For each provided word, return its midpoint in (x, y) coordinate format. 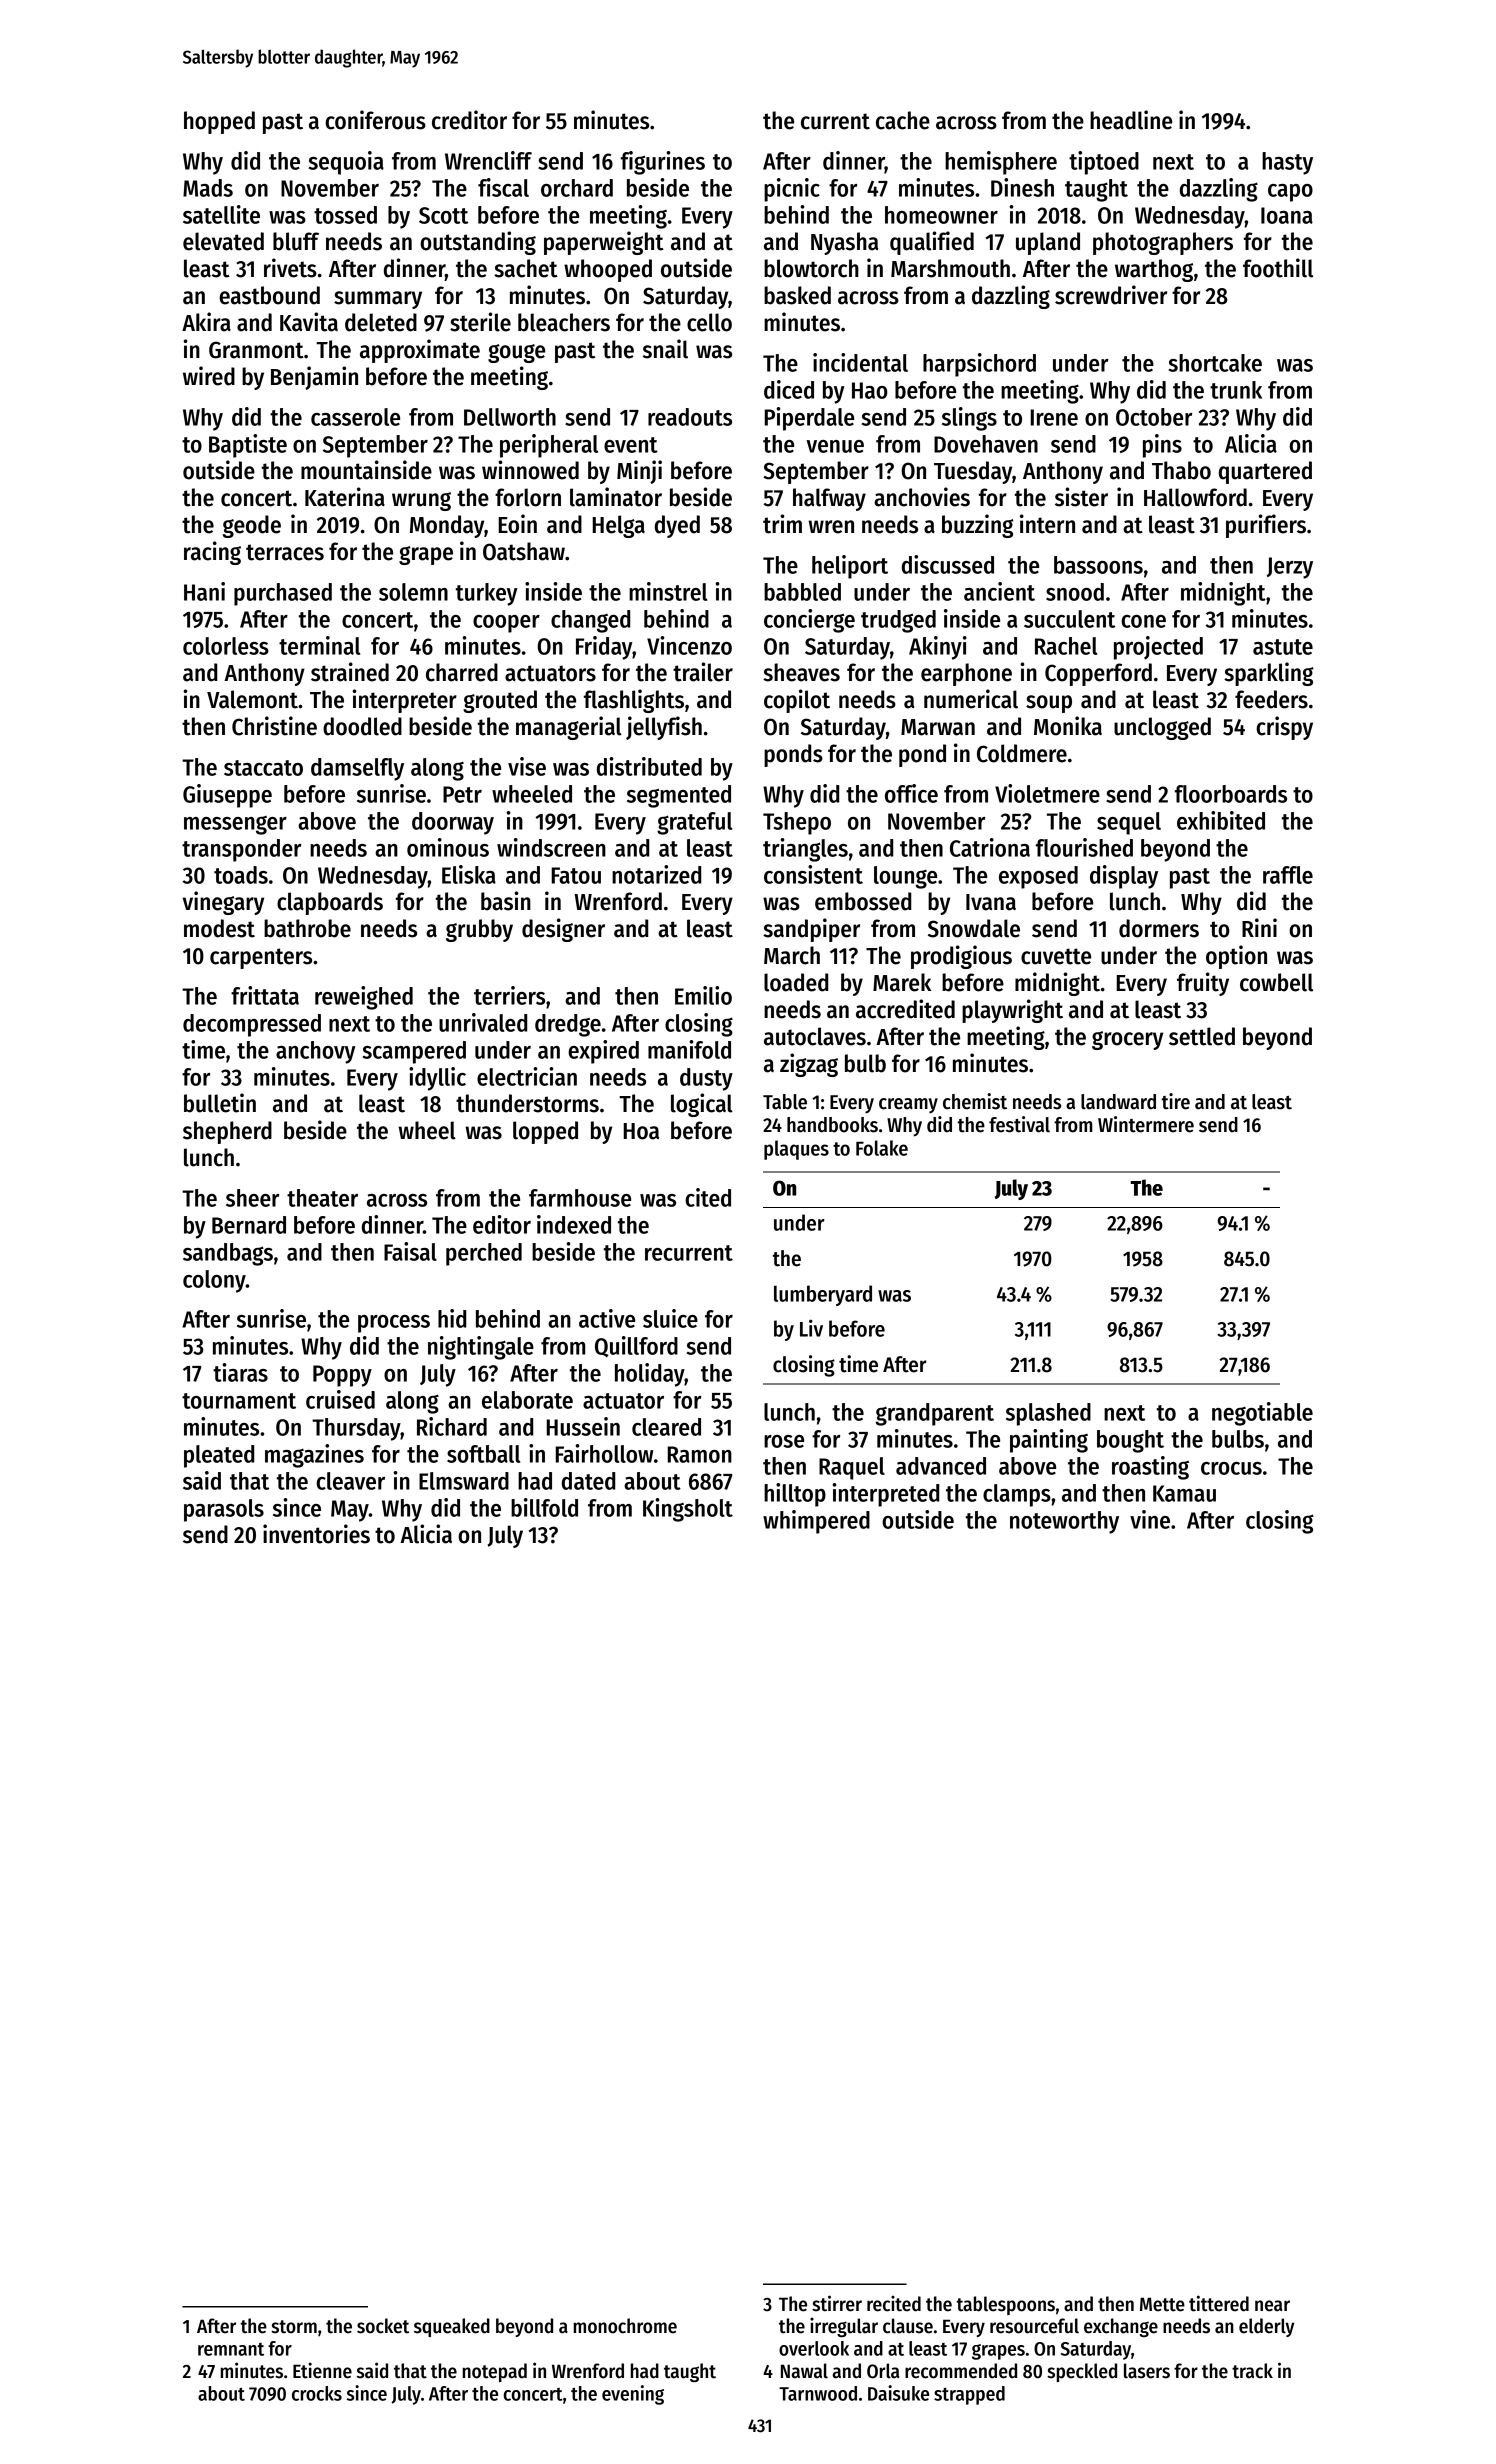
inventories (316, 1534)
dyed (677, 526)
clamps (1017, 1495)
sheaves (801, 672)
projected (1158, 648)
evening (633, 2395)
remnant (231, 2349)
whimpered (816, 1522)
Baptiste (248, 446)
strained (350, 672)
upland (1048, 243)
